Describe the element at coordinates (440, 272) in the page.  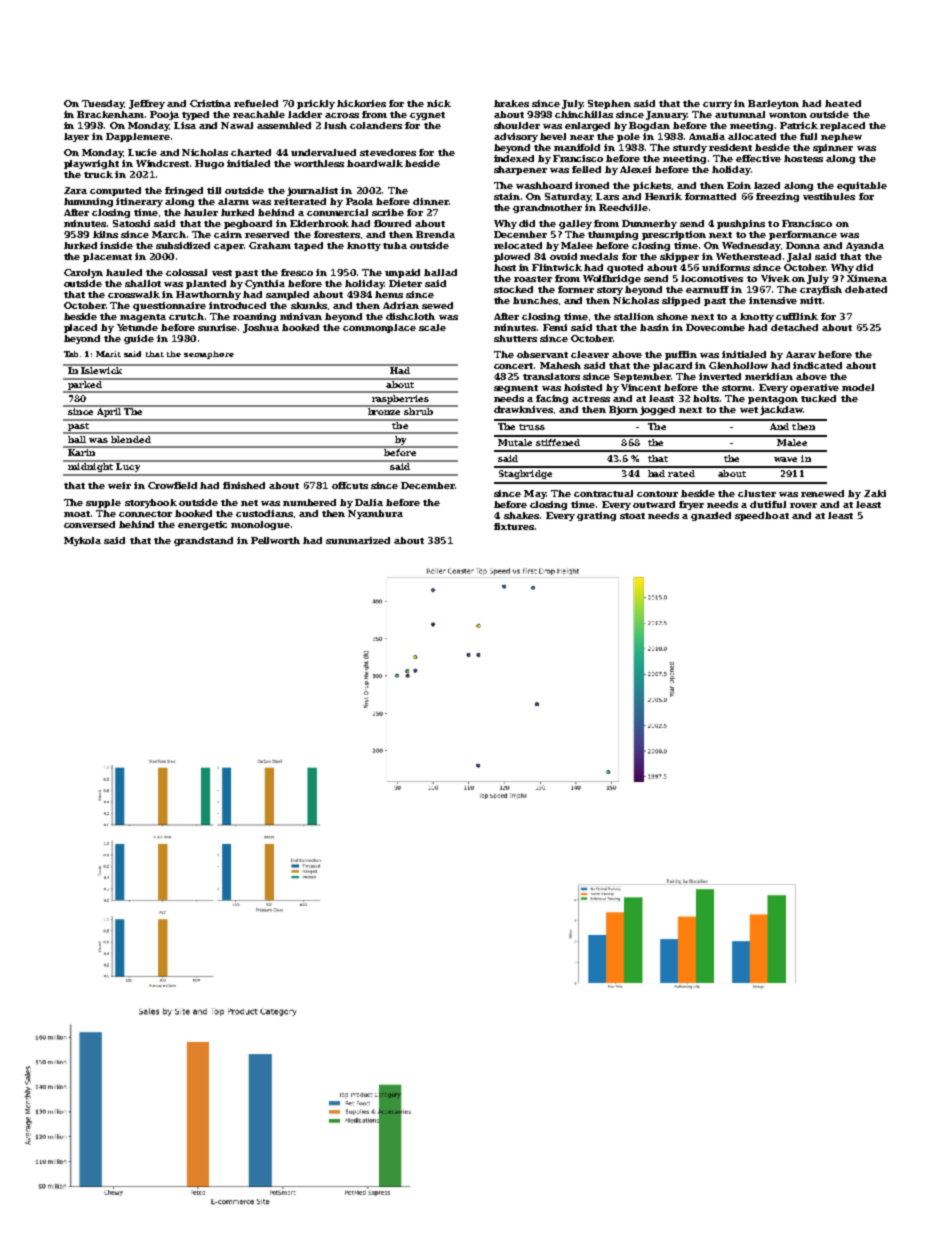
I see `ballad` at that location.
